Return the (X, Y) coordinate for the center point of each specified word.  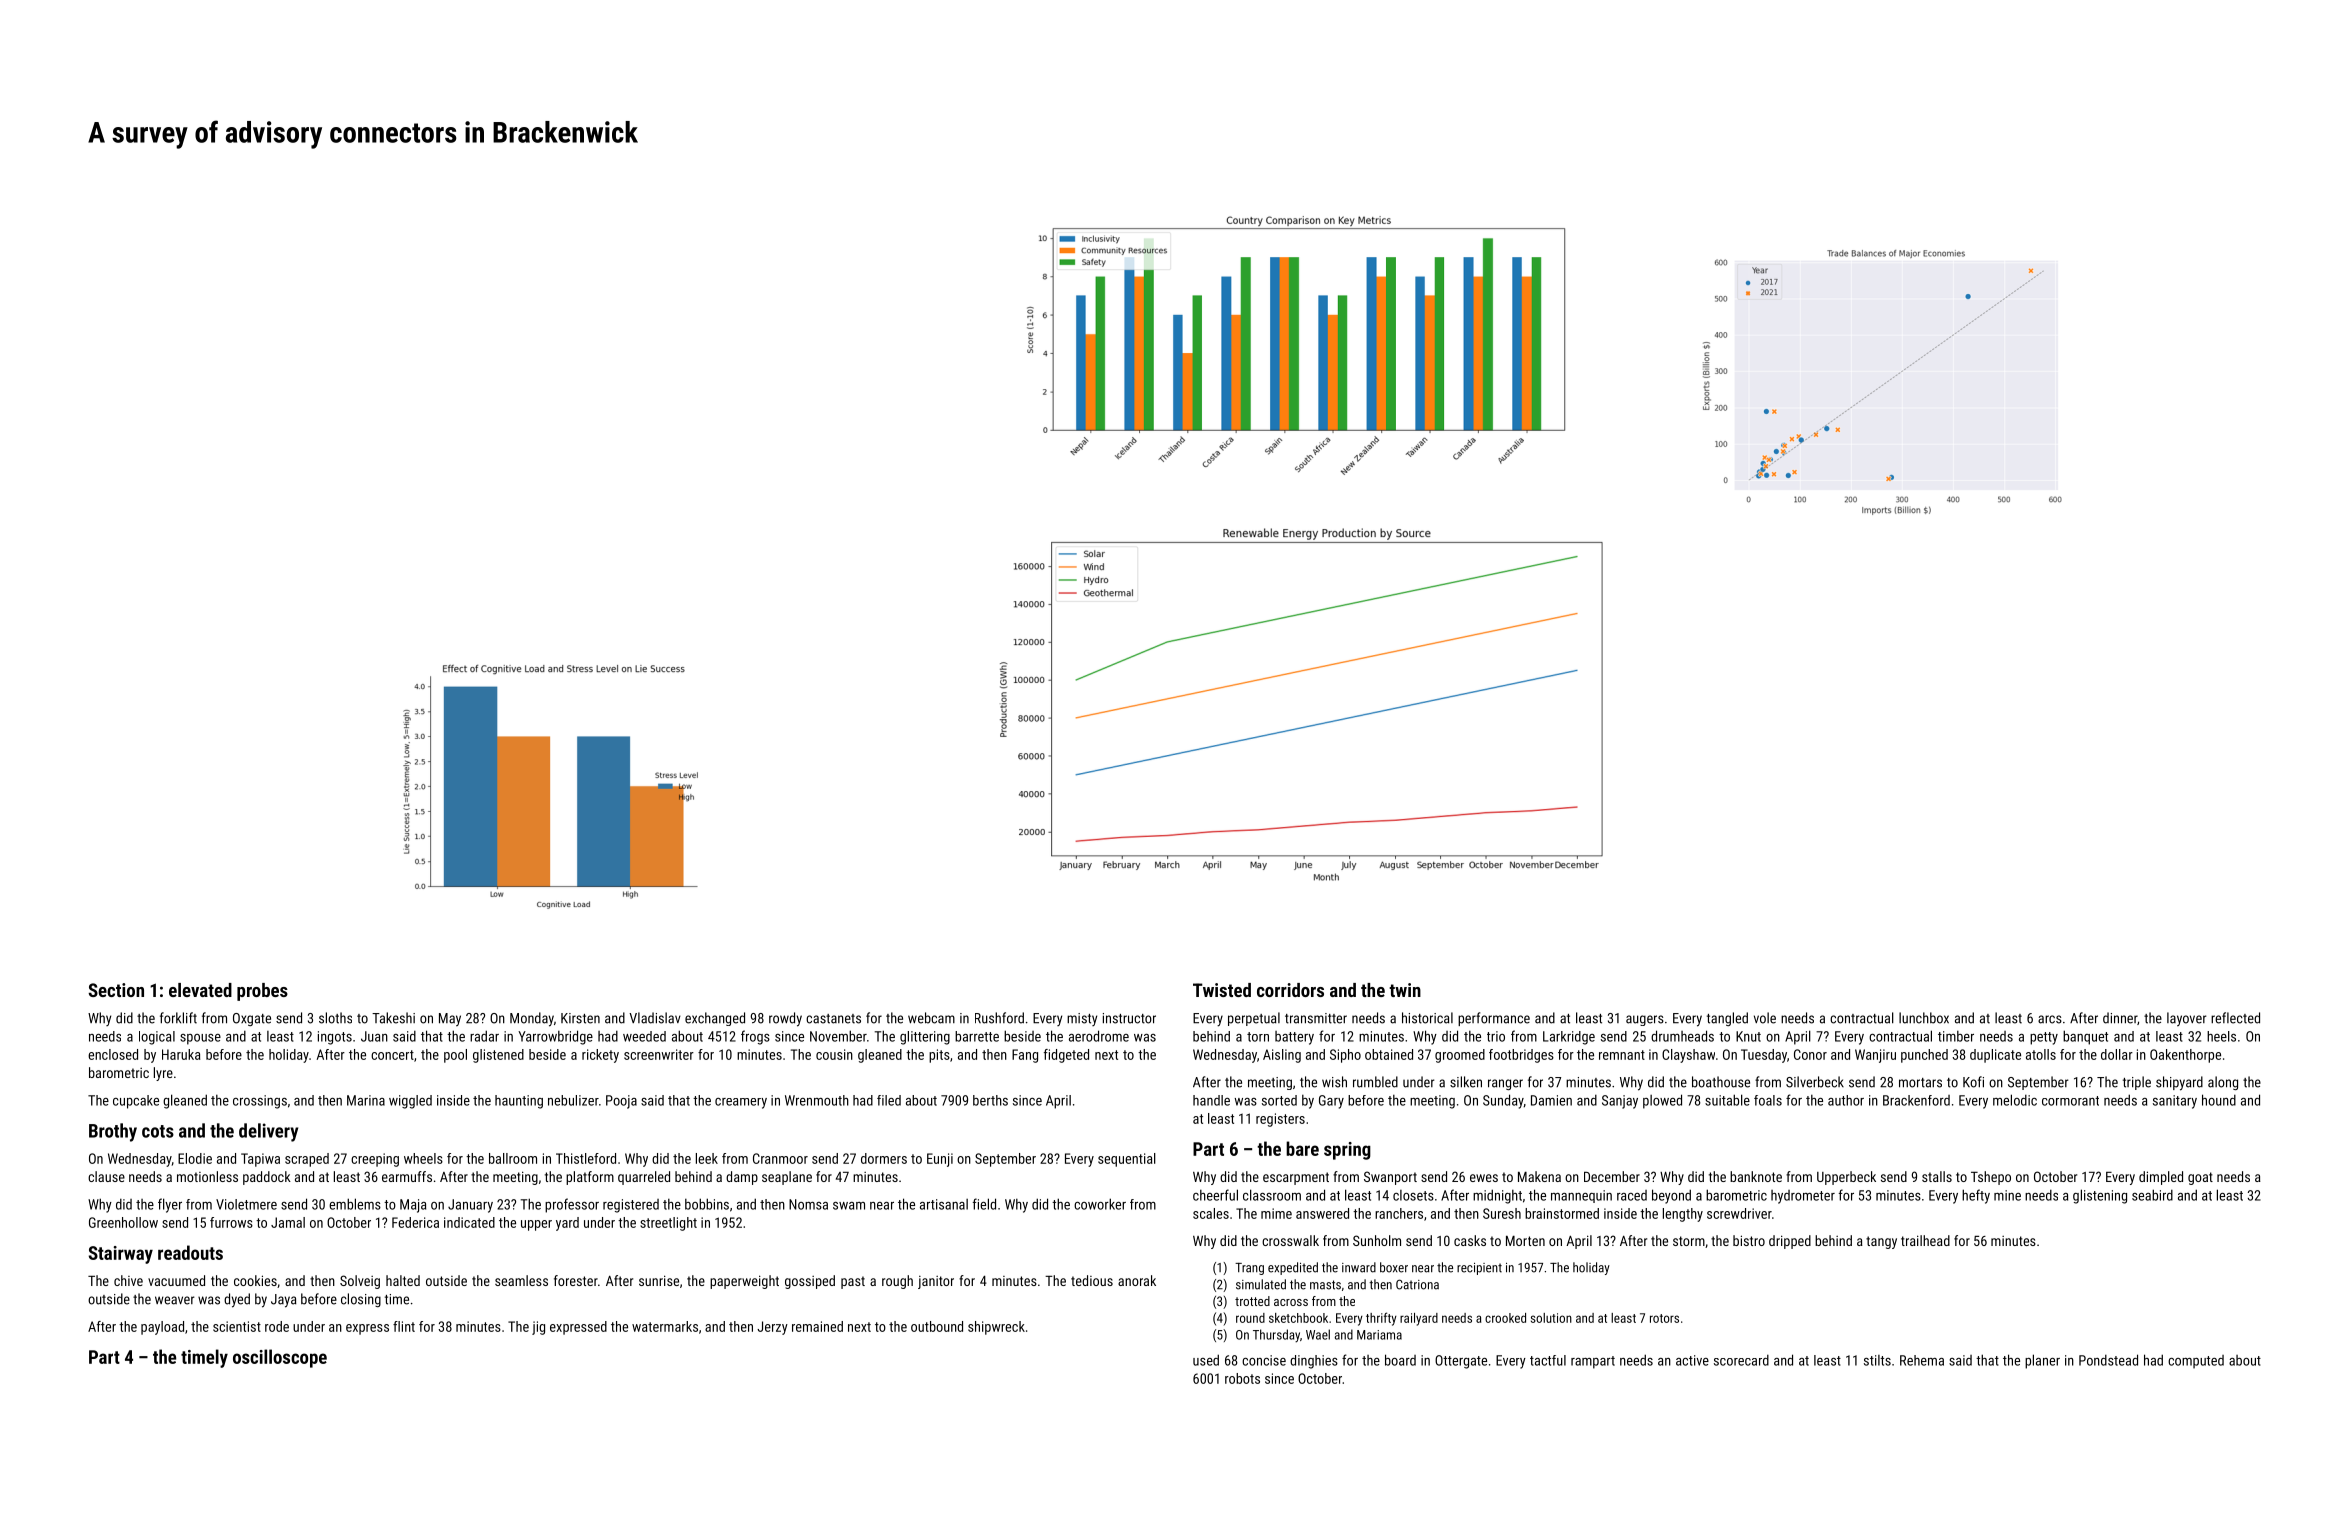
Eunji (940, 1160)
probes (262, 992)
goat (2200, 1178)
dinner (2120, 1018)
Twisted (1222, 990)
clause (106, 1176)
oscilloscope (280, 1358)
